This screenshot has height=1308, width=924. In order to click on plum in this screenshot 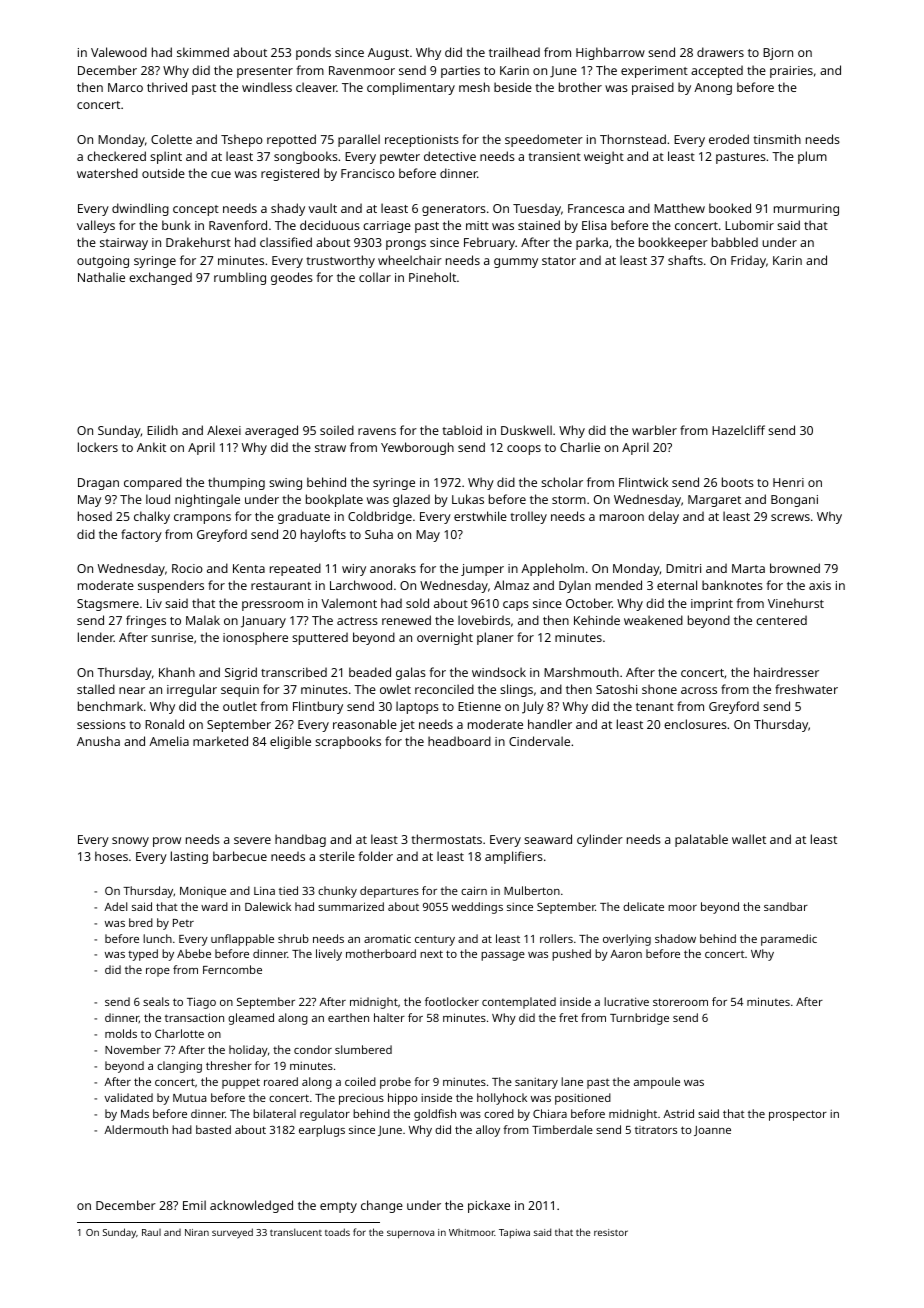, I will do `click(812, 157)`.
